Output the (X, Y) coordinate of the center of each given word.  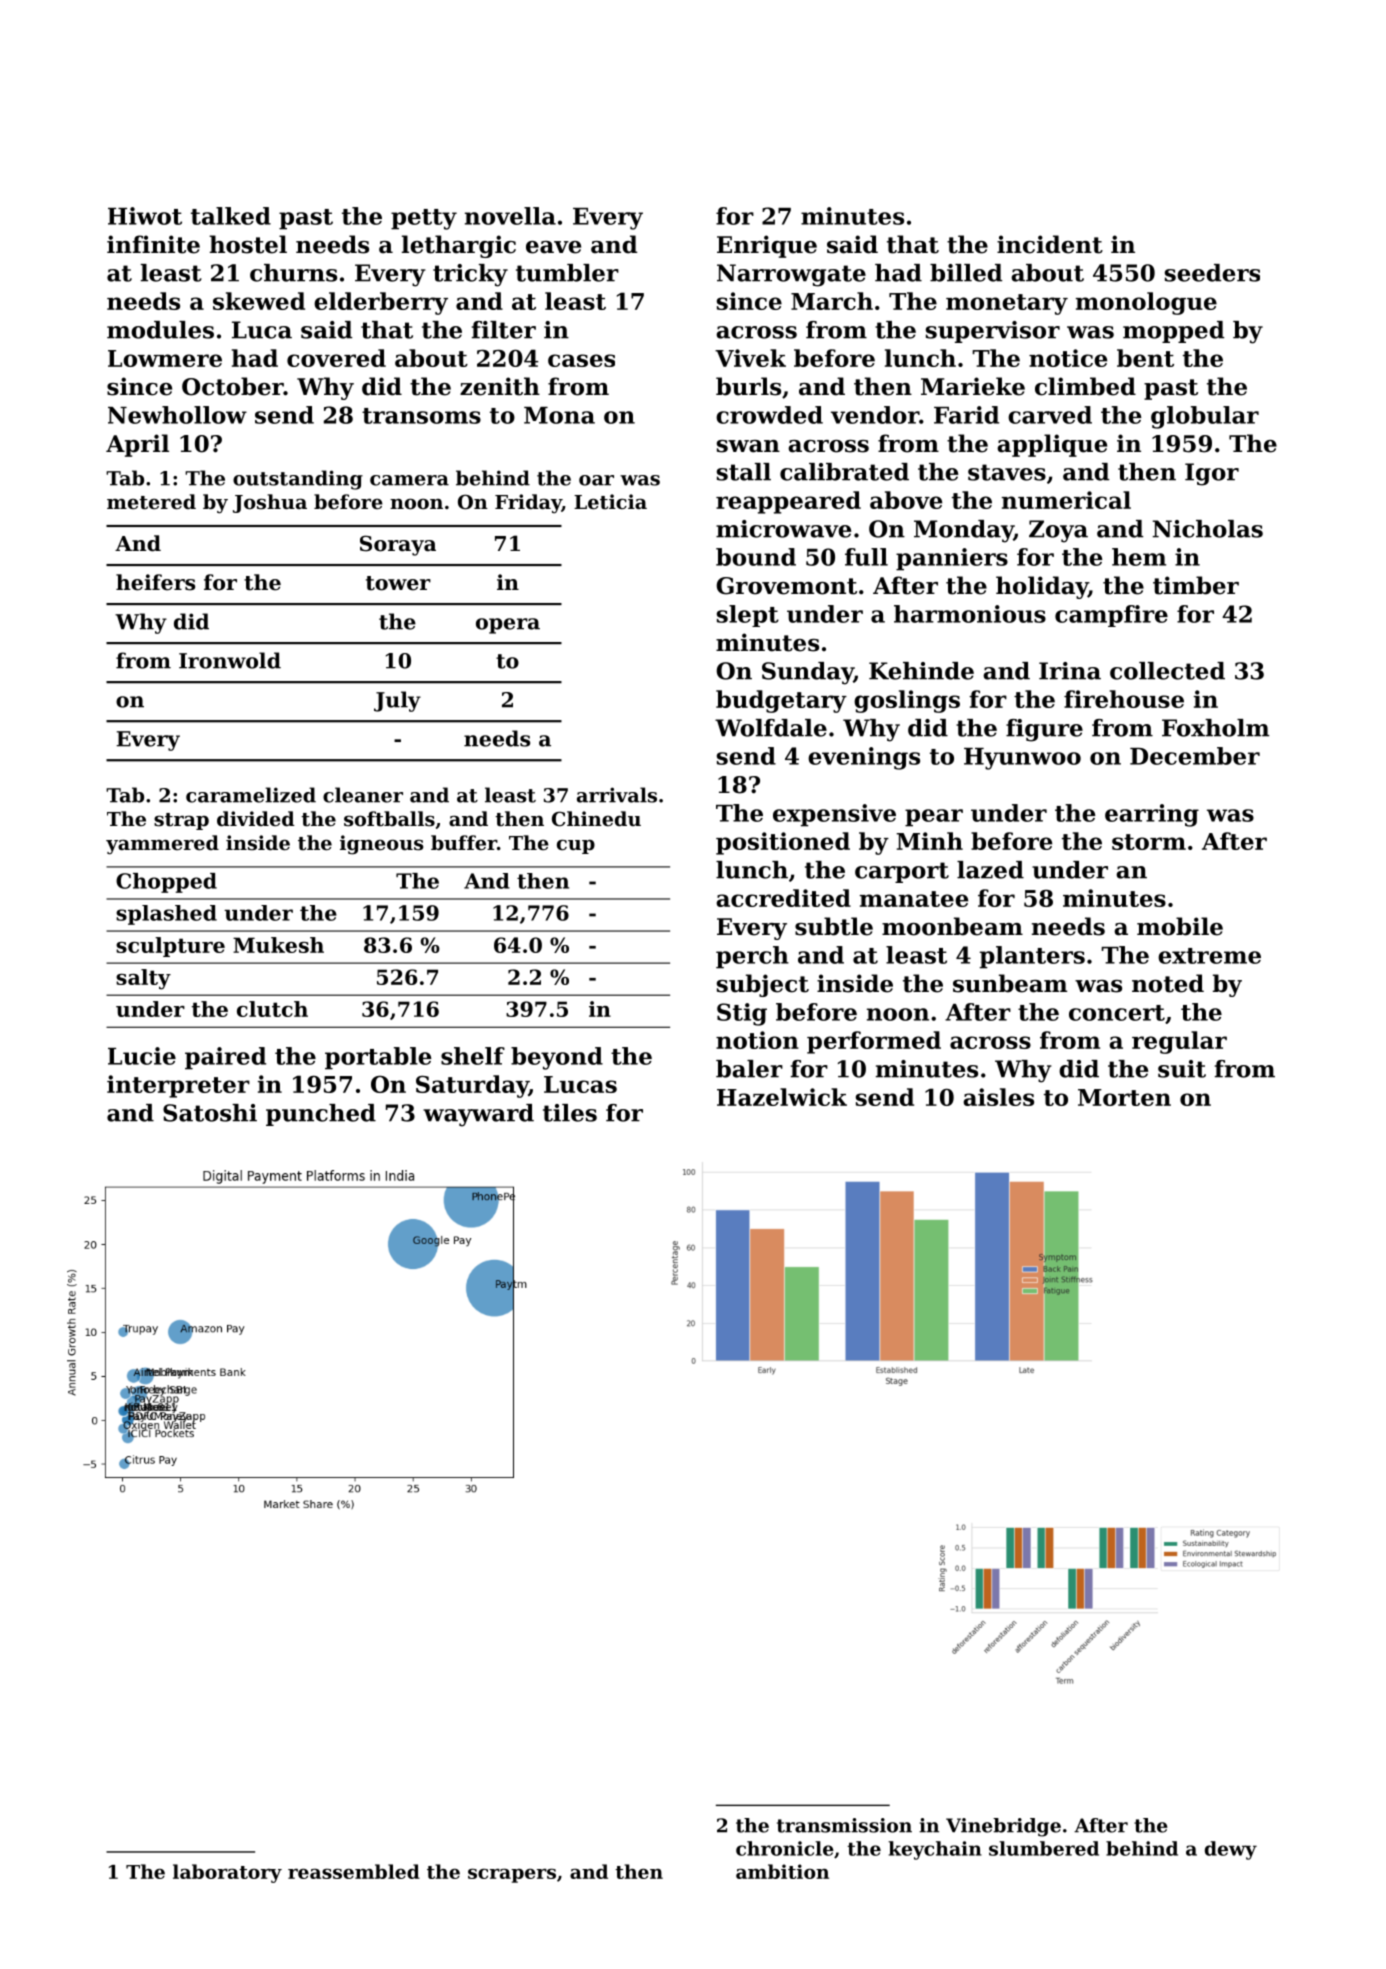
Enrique (767, 246)
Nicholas (1207, 529)
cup (576, 847)
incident (1050, 244)
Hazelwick (782, 1097)
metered (151, 502)
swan (748, 446)
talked (231, 216)
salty (143, 979)
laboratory (227, 1873)
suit (1182, 1069)
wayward (478, 1115)
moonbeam (952, 926)
